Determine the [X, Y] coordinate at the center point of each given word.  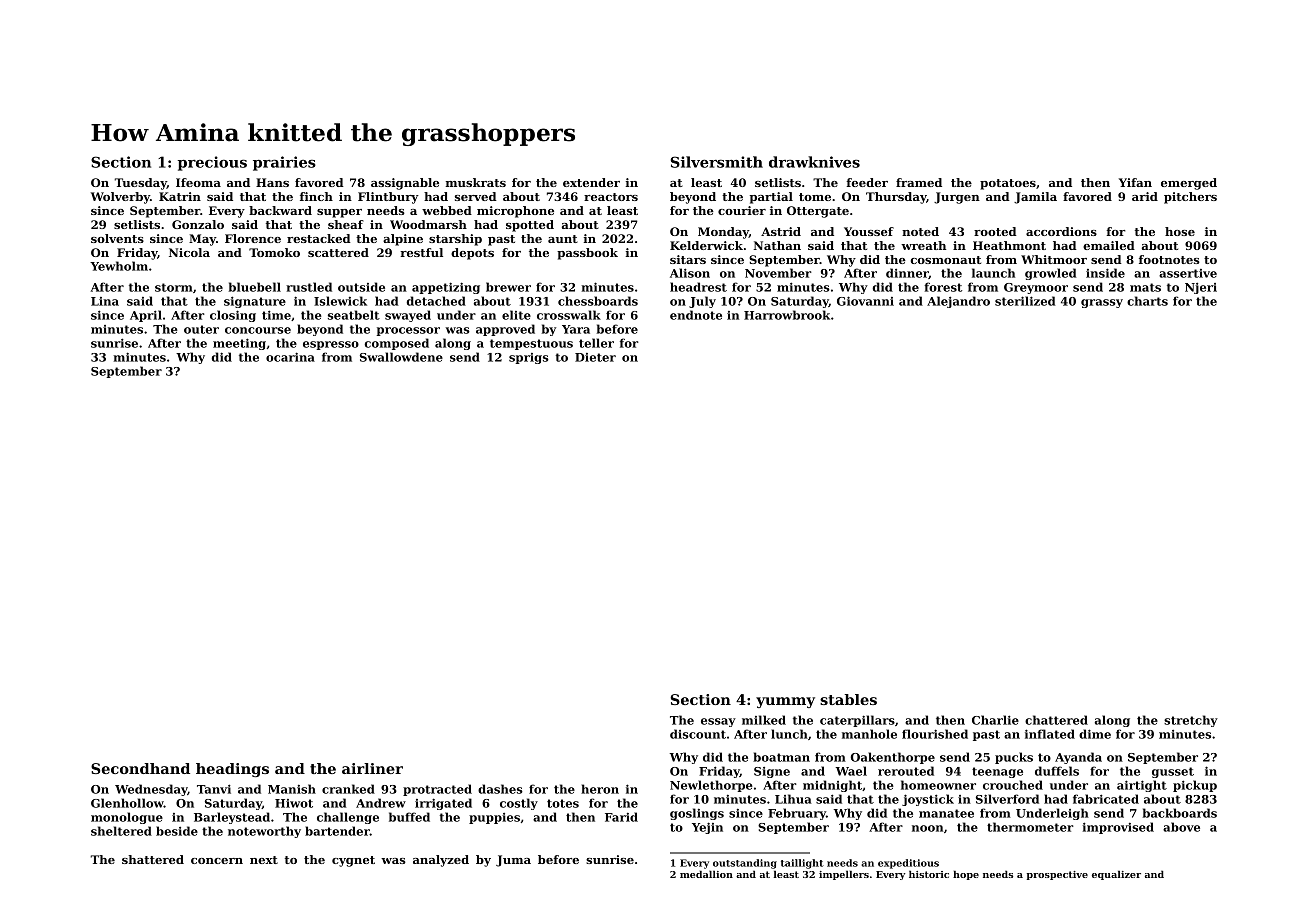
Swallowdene [401, 357]
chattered [1056, 720]
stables [848, 699]
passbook [587, 254]
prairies [284, 163]
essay [718, 722]
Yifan [1135, 182]
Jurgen [957, 198]
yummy [785, 702]
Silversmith [717, 162]
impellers [844, 875]
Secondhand [140, 768]
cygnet [353, 861]
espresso [331, 345]
